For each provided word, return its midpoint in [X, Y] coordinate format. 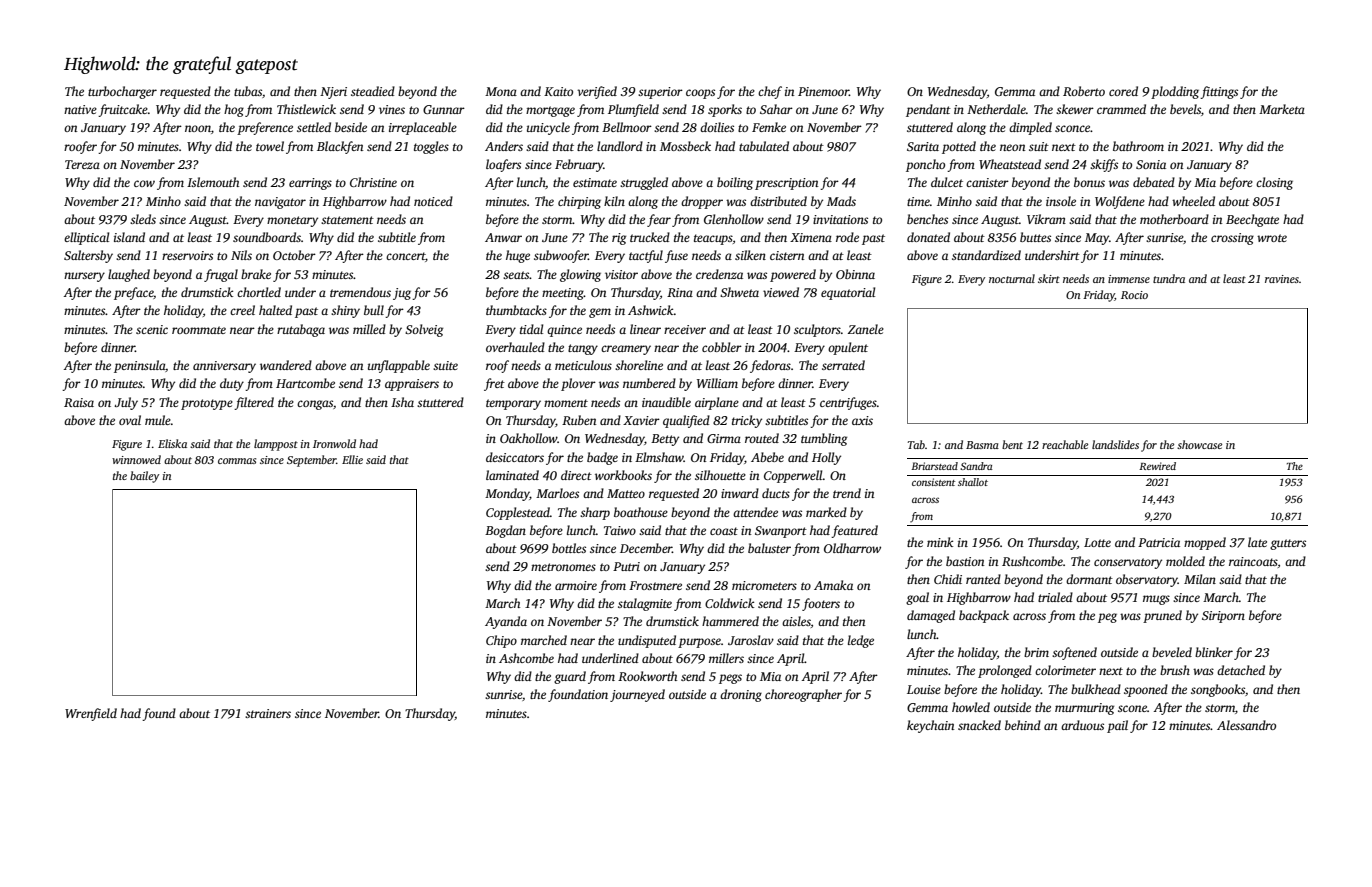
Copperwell [793, 476]
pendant [928, 110]
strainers [268, 713]
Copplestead [518, 513]
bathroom [1138, 146]
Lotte [1097, 542]
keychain [931, 726]
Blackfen [340, 147]
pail [1117, 726]
